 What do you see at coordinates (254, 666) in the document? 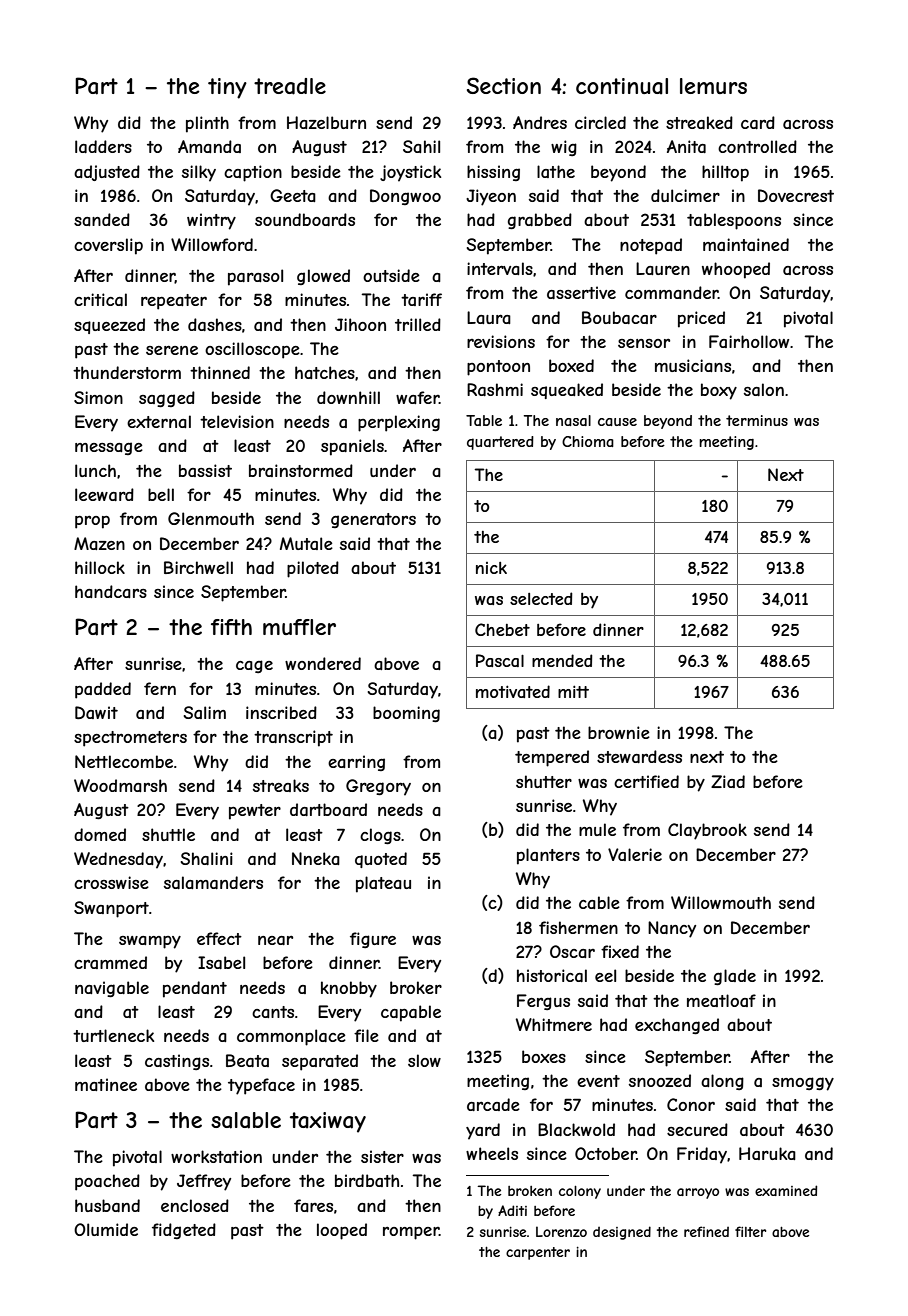
I see `cage` at bounding box center [254, 666].
